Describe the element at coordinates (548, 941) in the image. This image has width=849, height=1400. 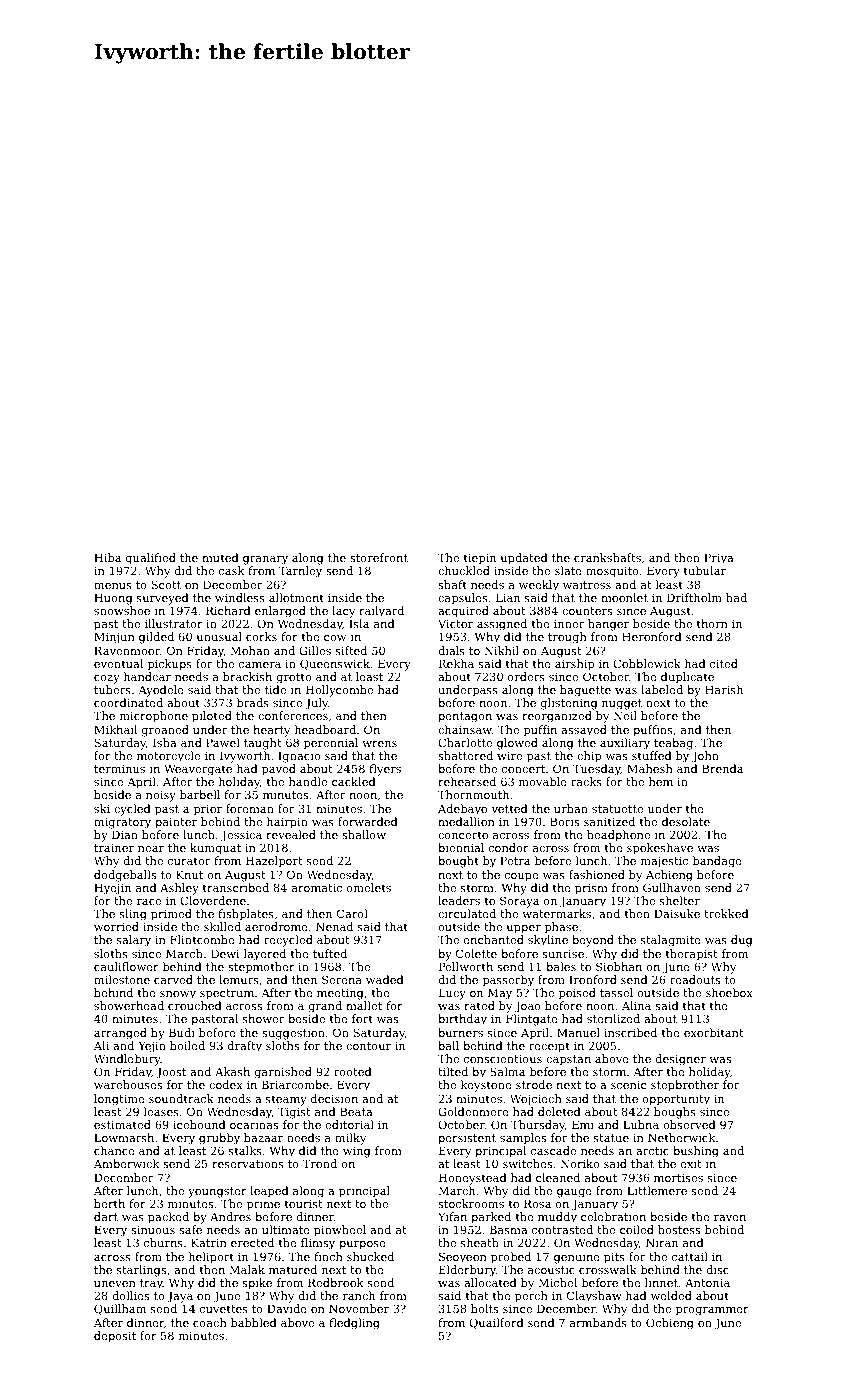
I see `skyline` at that location.
